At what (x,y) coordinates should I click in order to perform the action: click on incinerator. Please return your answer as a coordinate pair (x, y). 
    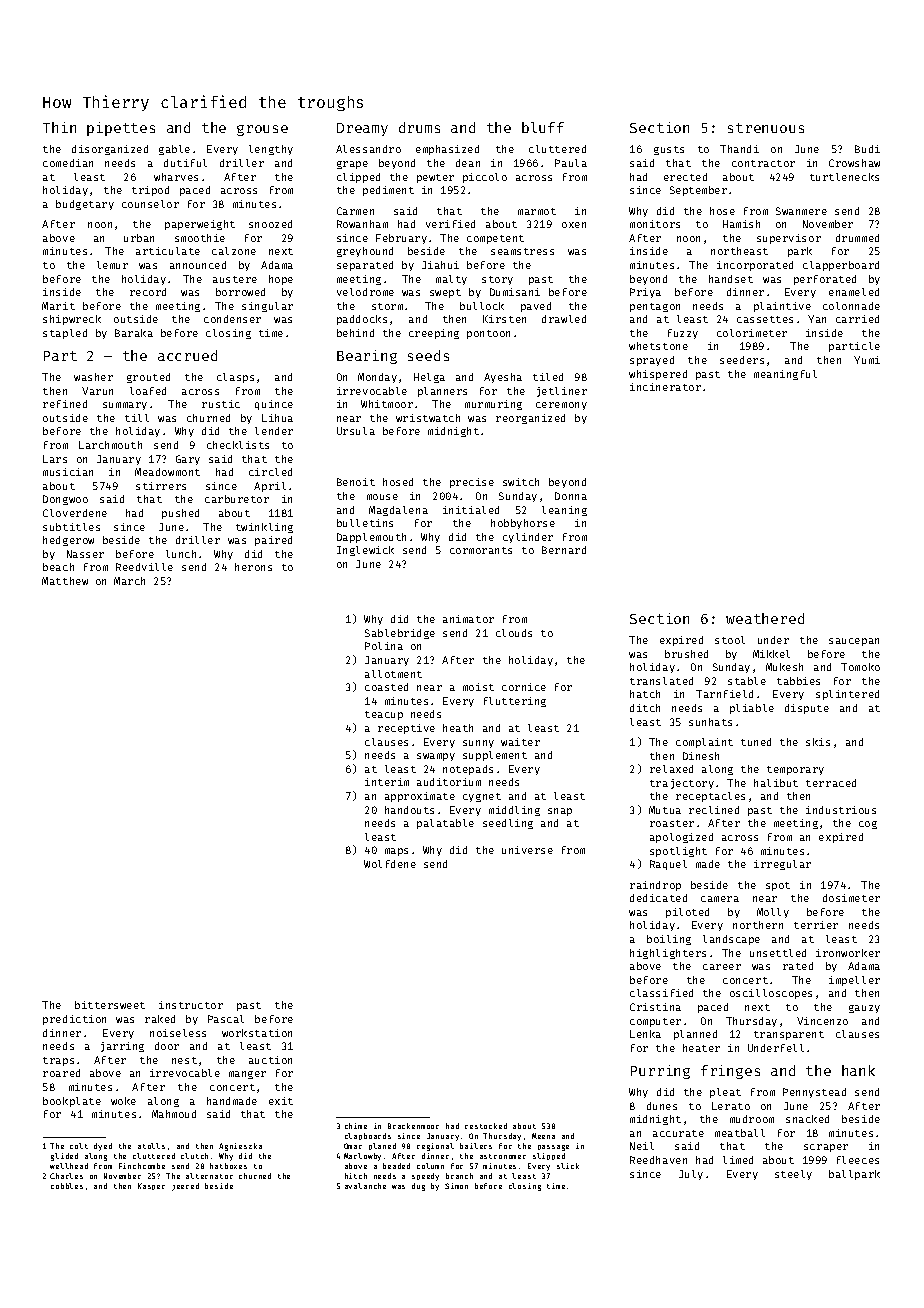
    Looking at the image, I should click on (665, 387).
